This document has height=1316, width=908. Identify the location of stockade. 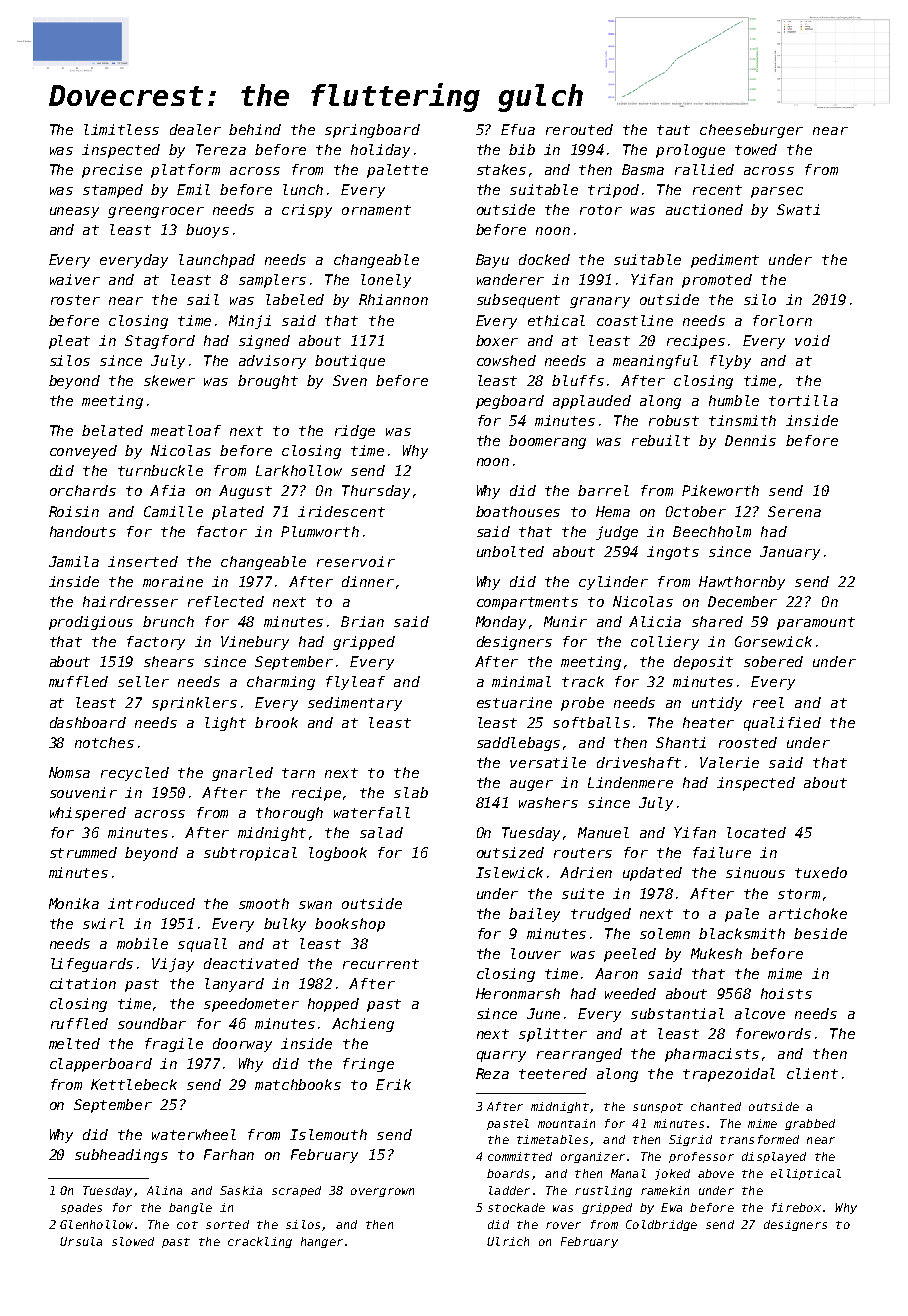
(516, 1207).
